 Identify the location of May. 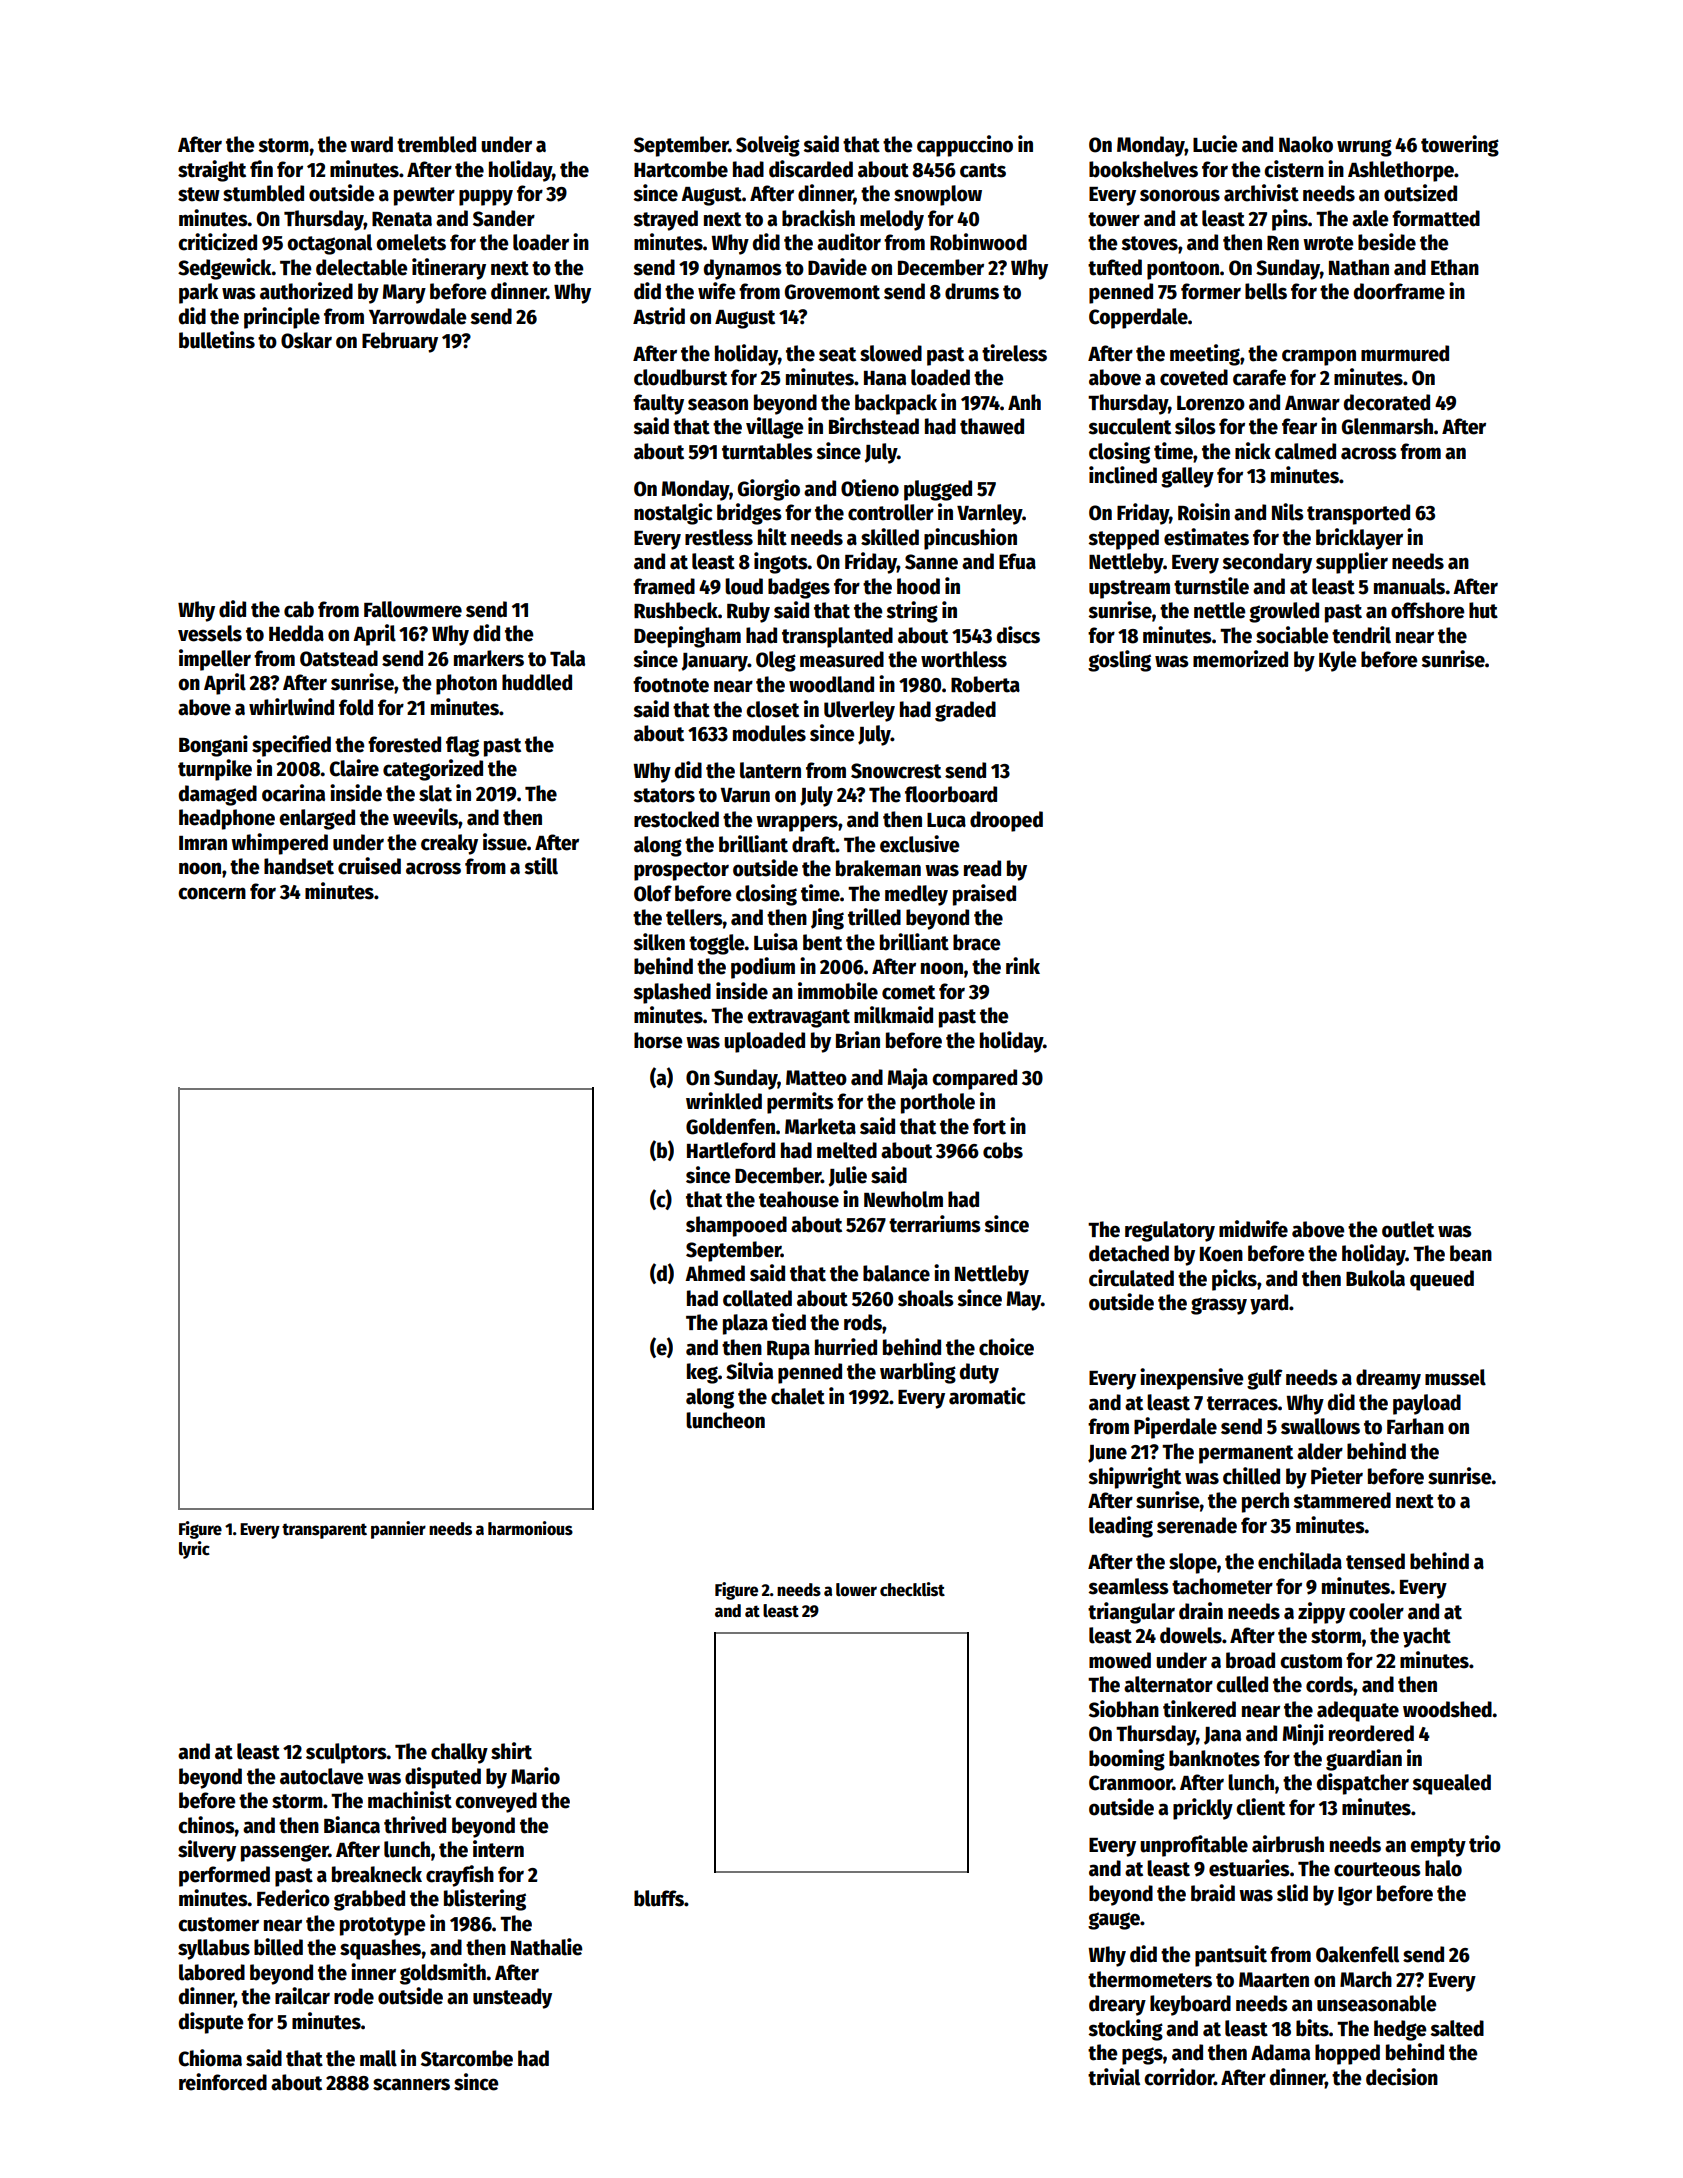
(1024, 1301).
